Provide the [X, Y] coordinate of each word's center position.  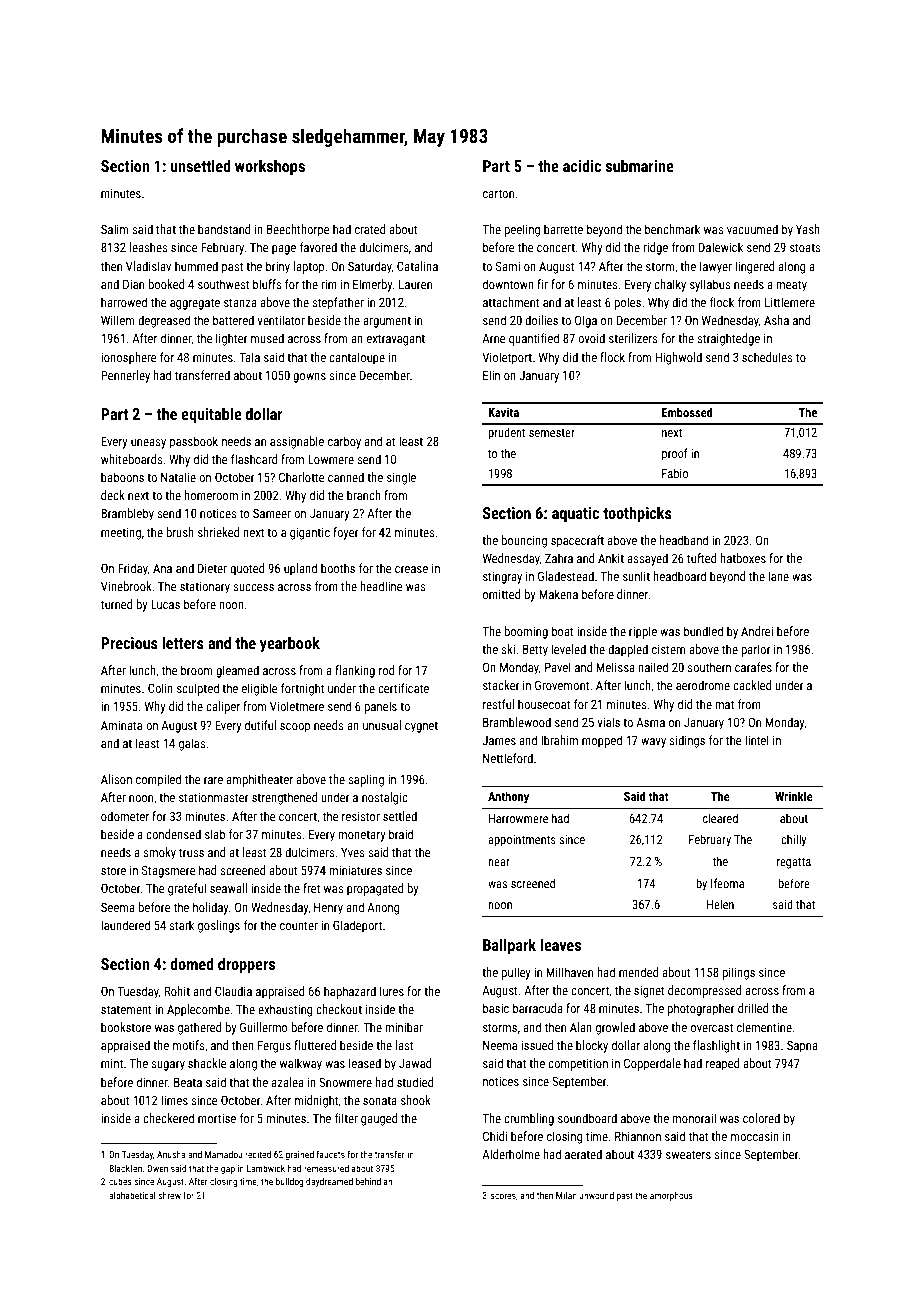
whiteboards [132, 459]
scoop [295, 728]
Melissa [615, 667]
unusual [382, 725]
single [401, 478]
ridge [655, 248]
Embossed [687, 412]
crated [370, 229]
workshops [270, 167]
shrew [169, 1195]
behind [368, 1181]
